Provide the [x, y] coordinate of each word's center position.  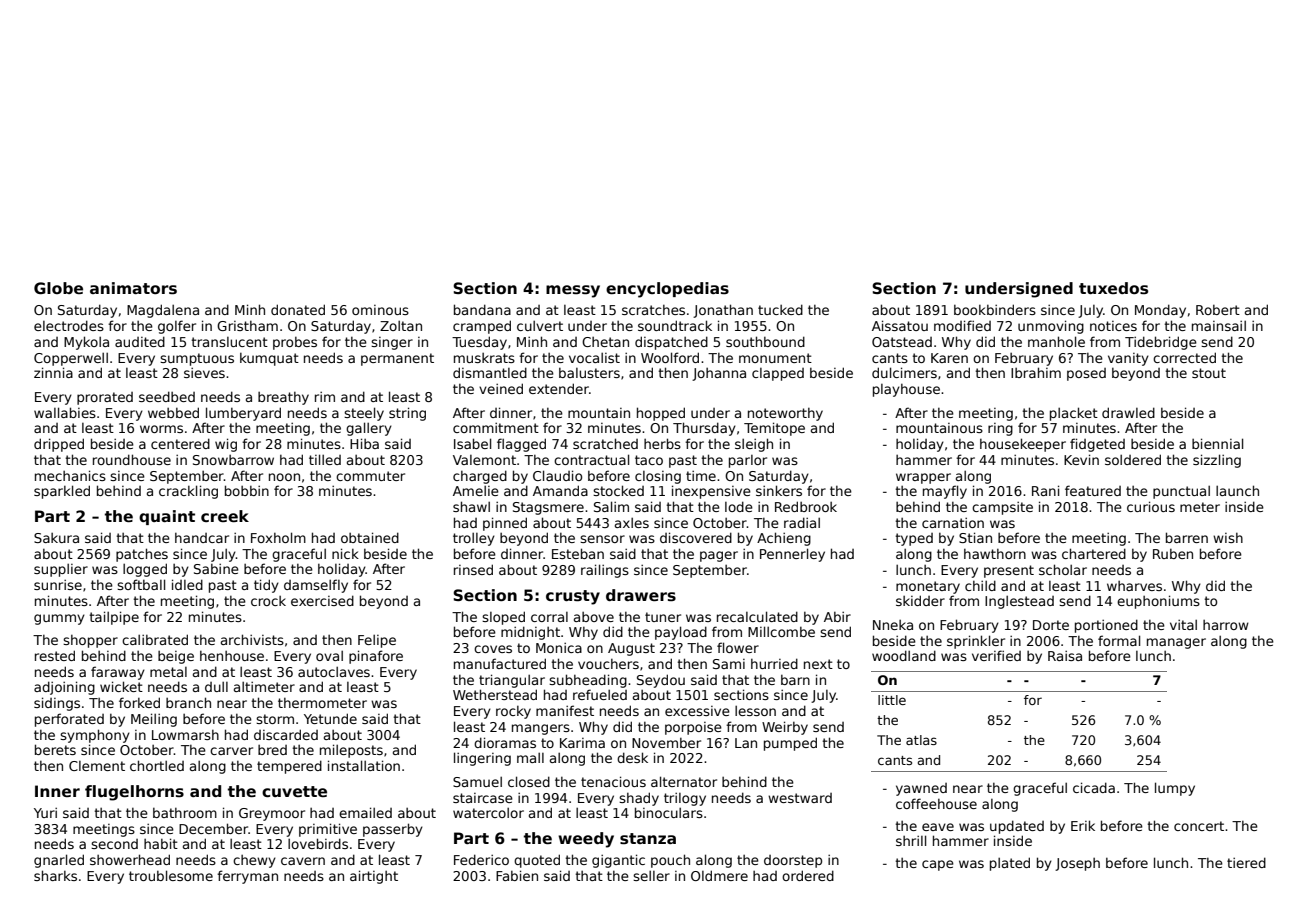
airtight [374, 877]
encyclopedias [667, 290]
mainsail [1219, 325]
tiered [1246, 862]
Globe [58, 288]
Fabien [517, 875]
